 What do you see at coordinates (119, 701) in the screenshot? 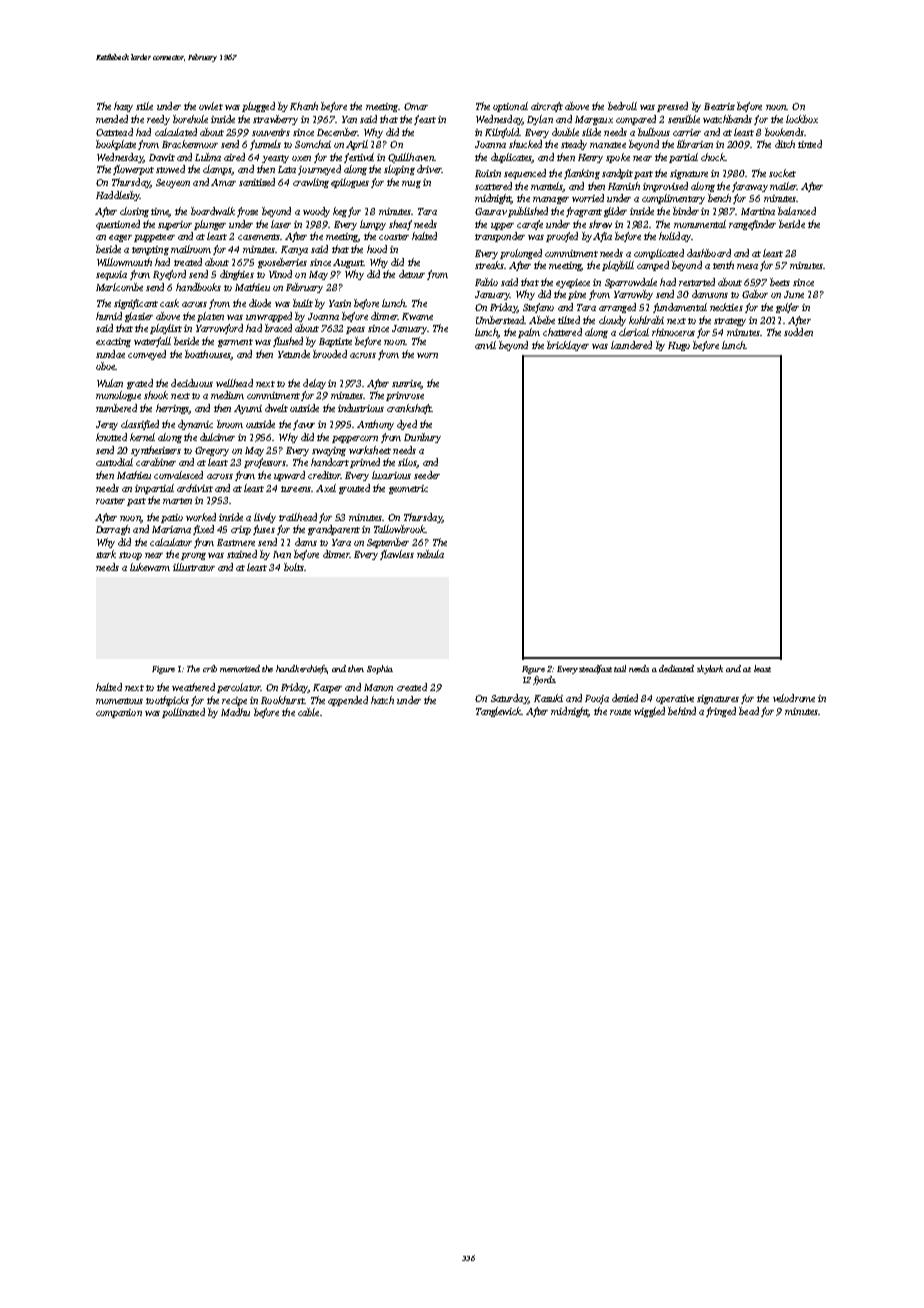
I see `momentous` at bounding box center [119, 701].
